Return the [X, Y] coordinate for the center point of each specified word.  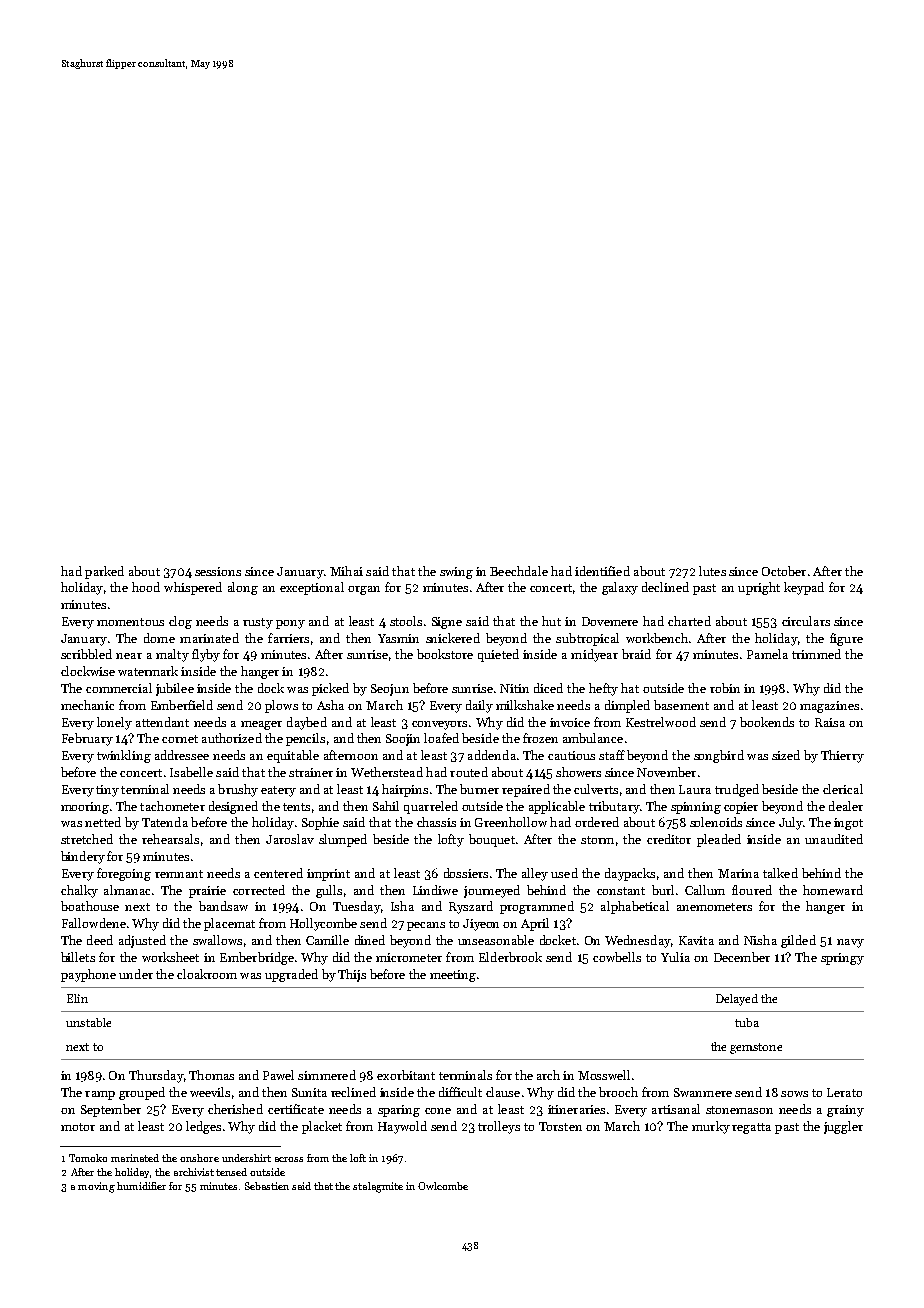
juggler [843, 1127]
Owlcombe [443, 1186]
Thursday [156, 1076]
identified [602, 571]
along [243, 588]
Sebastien [267, 1186]
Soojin [403, 740]
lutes [712, 571]
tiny [107, 791]
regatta [751, 1128]
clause [503, 1092]
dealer [846, 806]
